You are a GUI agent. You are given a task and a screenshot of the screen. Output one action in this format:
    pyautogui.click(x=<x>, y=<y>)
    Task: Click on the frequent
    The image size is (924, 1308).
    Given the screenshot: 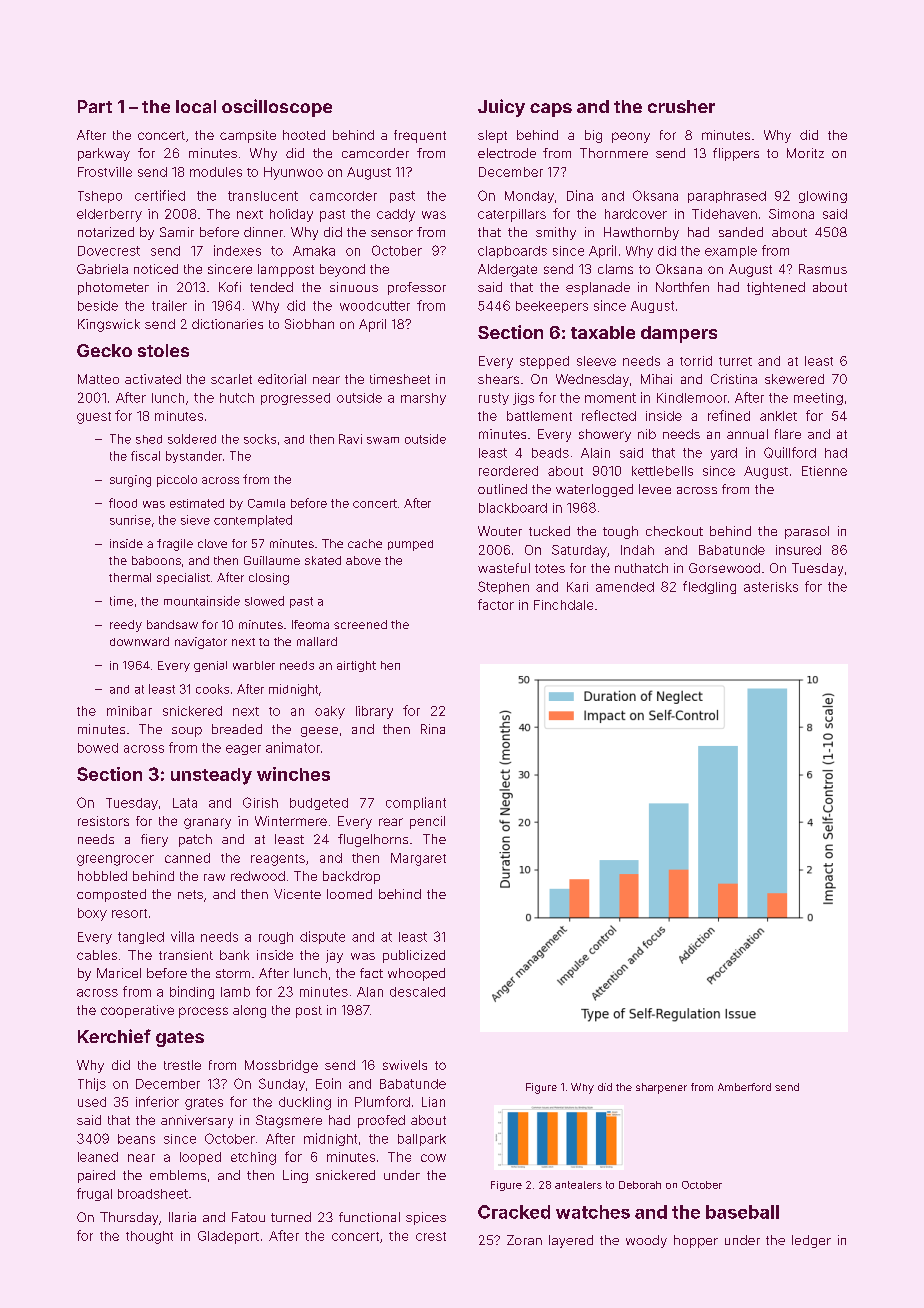 What is the action you would take?
    pyautogui.click(x=420, y=136)
